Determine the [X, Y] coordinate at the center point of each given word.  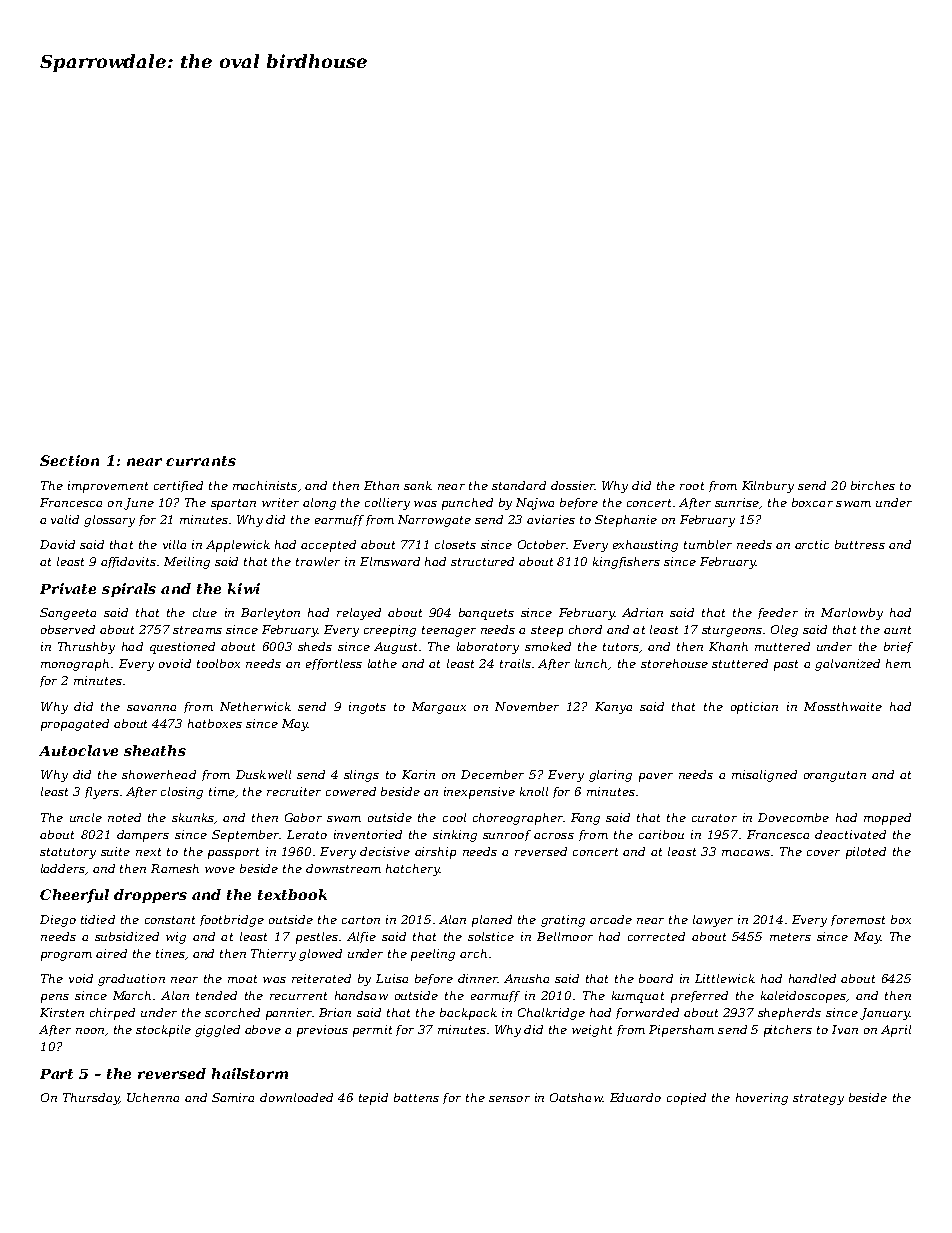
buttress [860, 544]
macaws [746, 853]
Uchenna [153, 1097]
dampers [143, 836]
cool [454, 817]
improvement [108, 487]
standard [519, 485]
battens [416, 1097]
